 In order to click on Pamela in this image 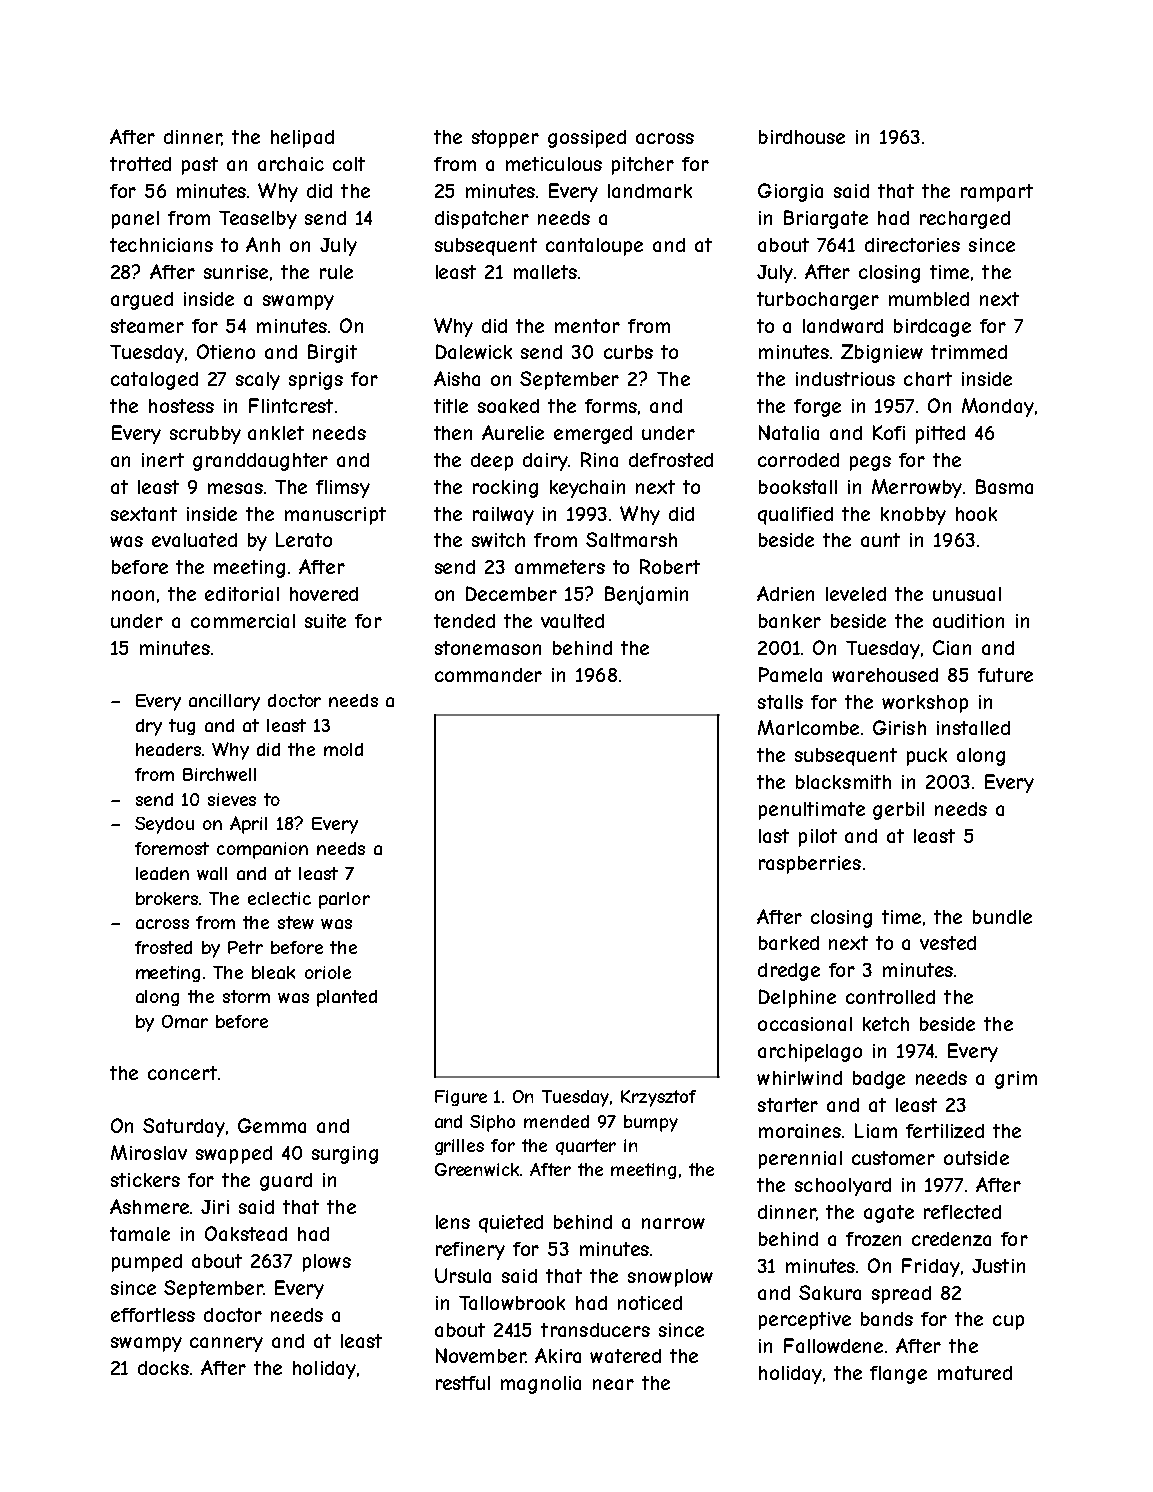, I will do `click(790, 674)`.
